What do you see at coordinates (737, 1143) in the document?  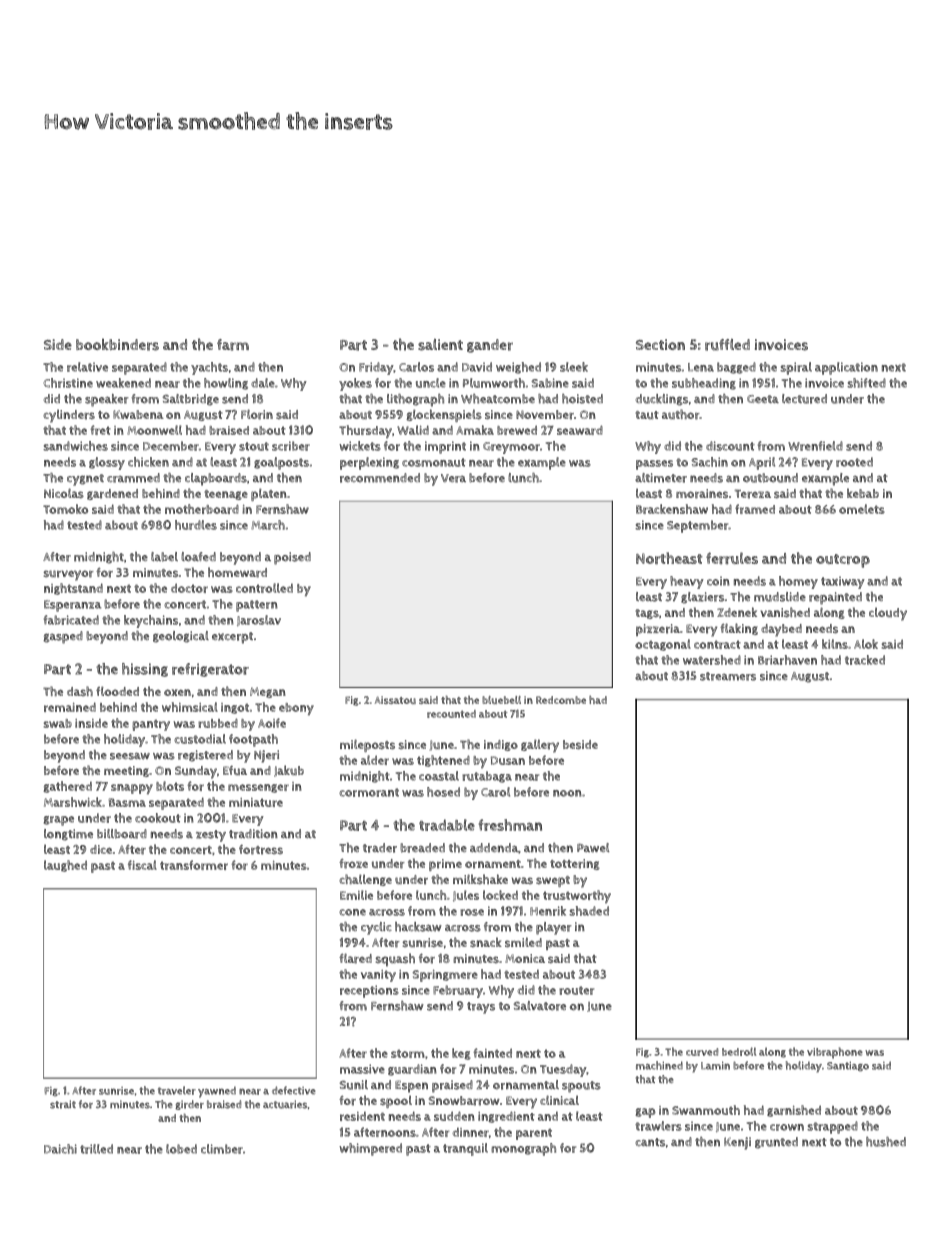 I see `Kenji` at bounding box center [737, 1143].
